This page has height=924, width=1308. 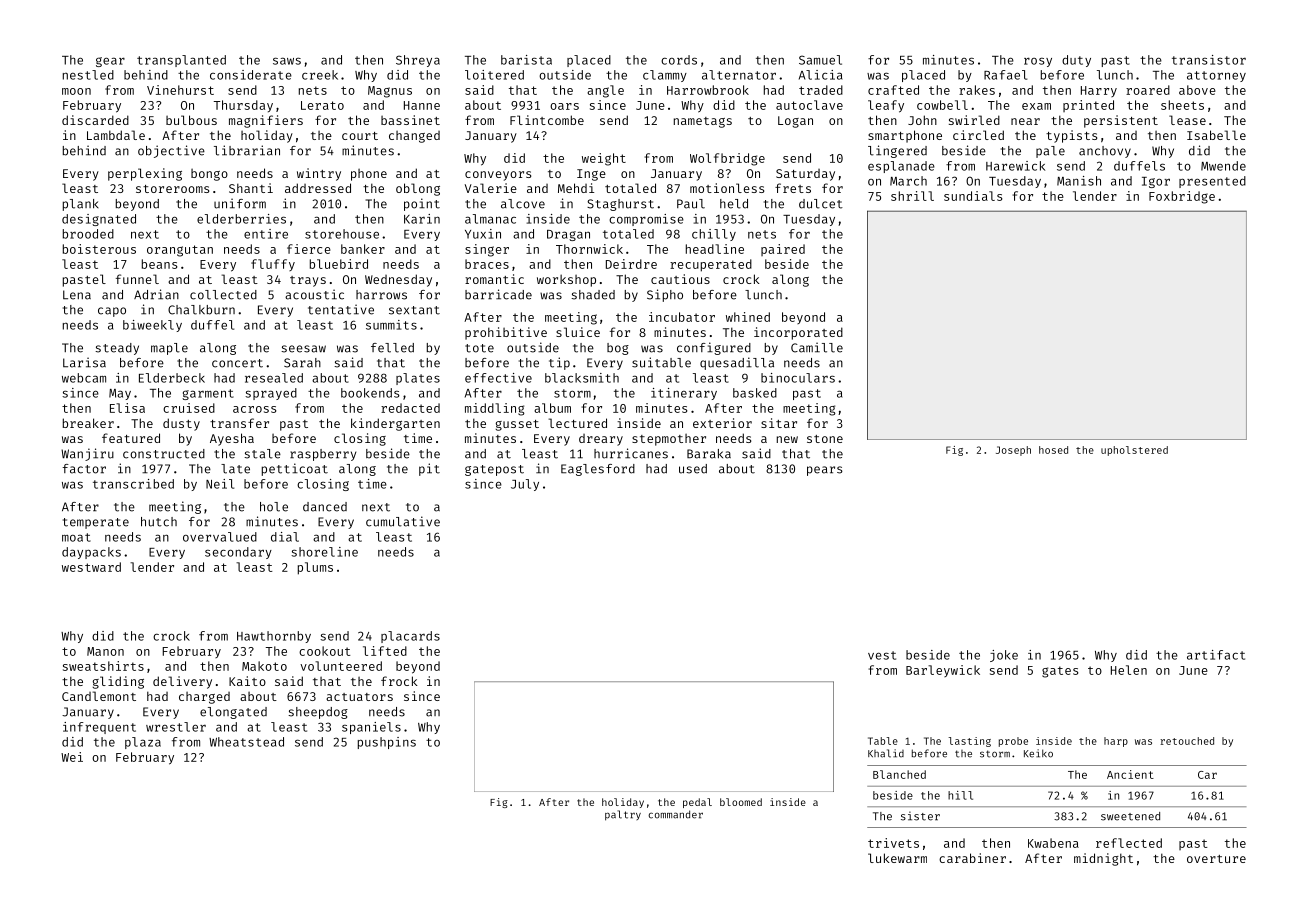 What do you see at coordinates (105, 651) in the page?
I see `Manon` at bounding box center [105, 651].
